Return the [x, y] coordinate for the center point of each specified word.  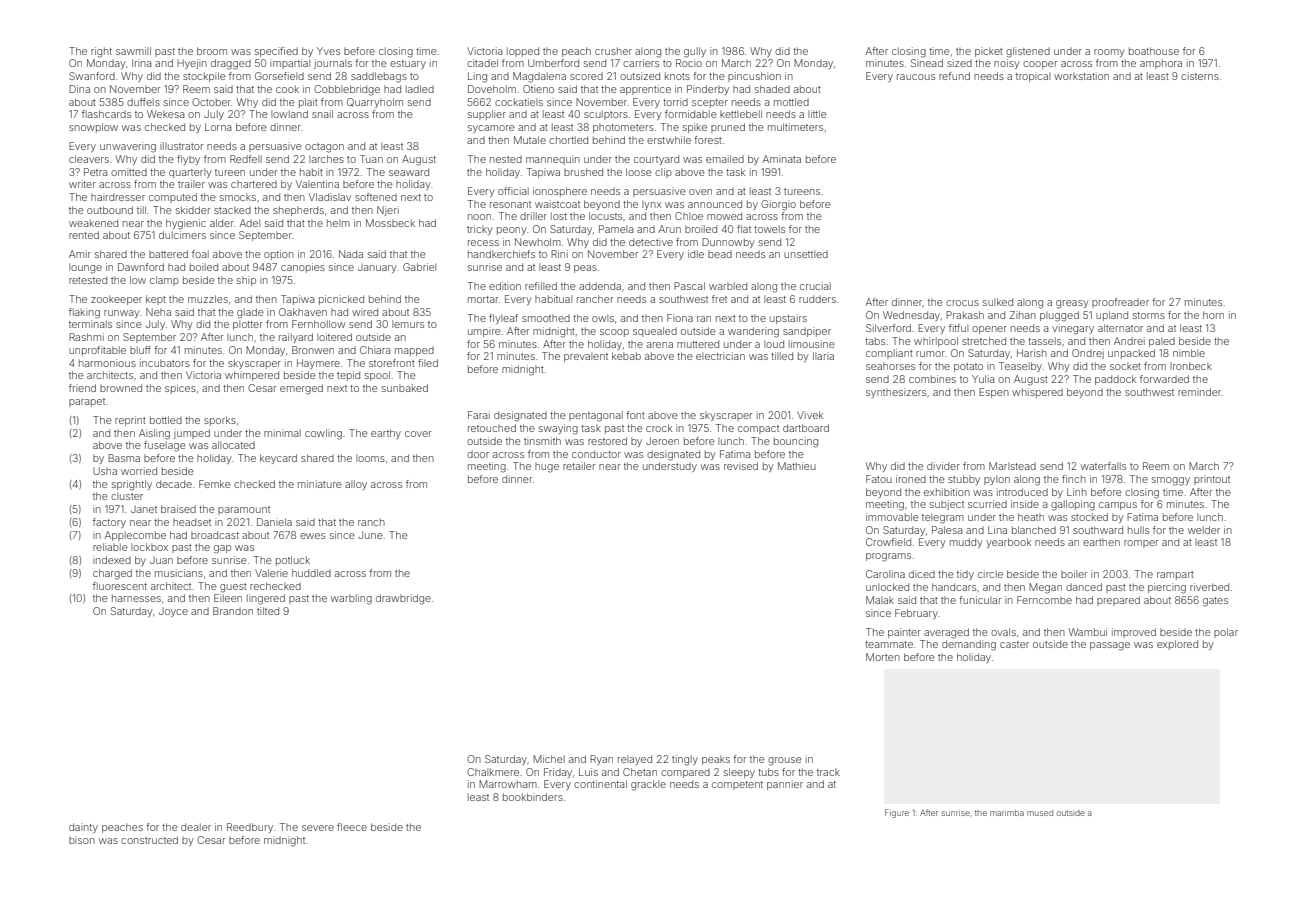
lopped [523, 52]
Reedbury [250, 828]
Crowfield [888, 542]
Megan [1045, 588]
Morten [883, 657]
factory [109, 523]
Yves [328, 51]
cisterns [1200, 76]
